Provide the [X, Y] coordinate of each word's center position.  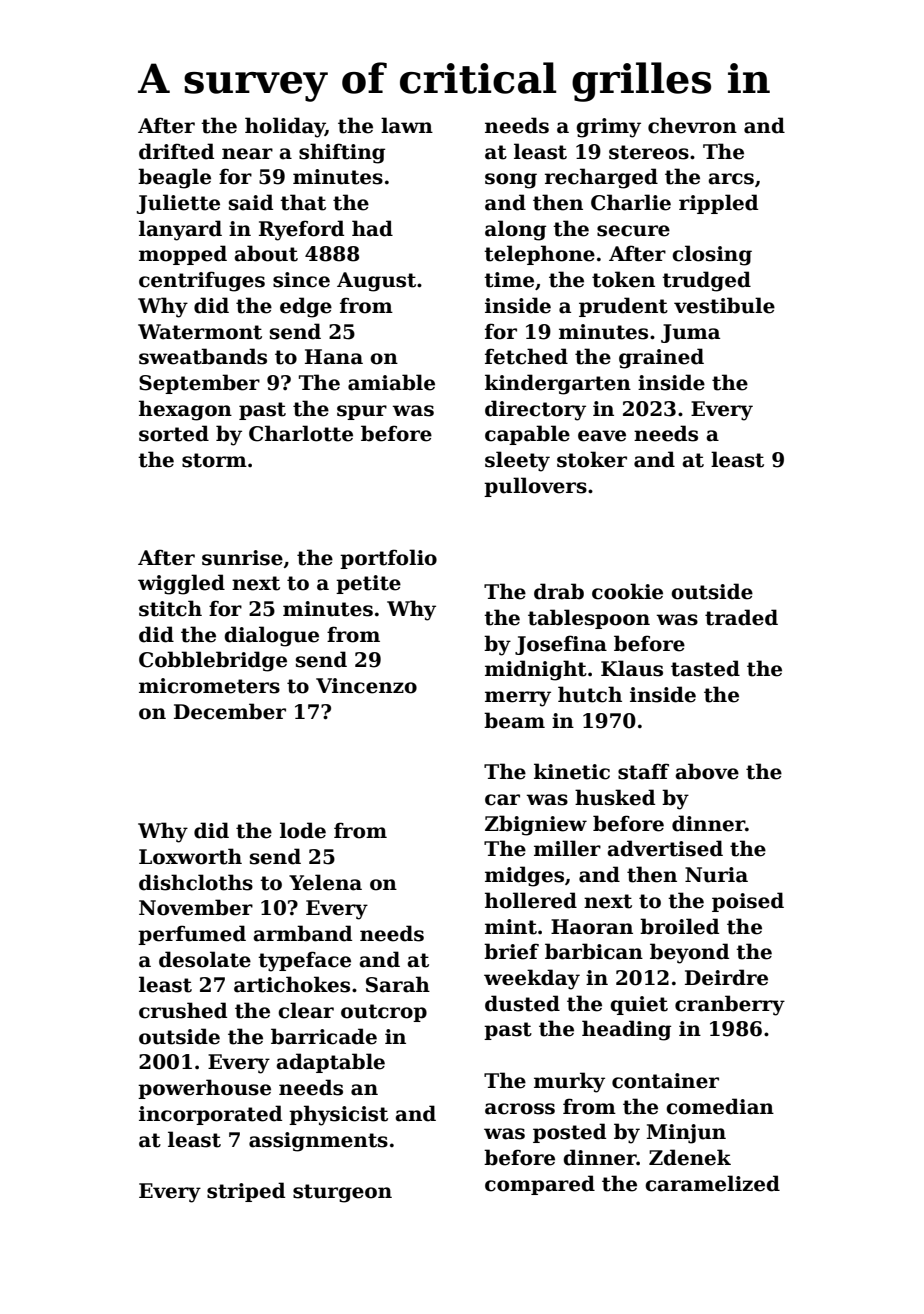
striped [246, 1192]
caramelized [712, 1183]
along [515, 230]
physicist [338, 1115]
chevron [692, 125]
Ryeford [301, 230]
